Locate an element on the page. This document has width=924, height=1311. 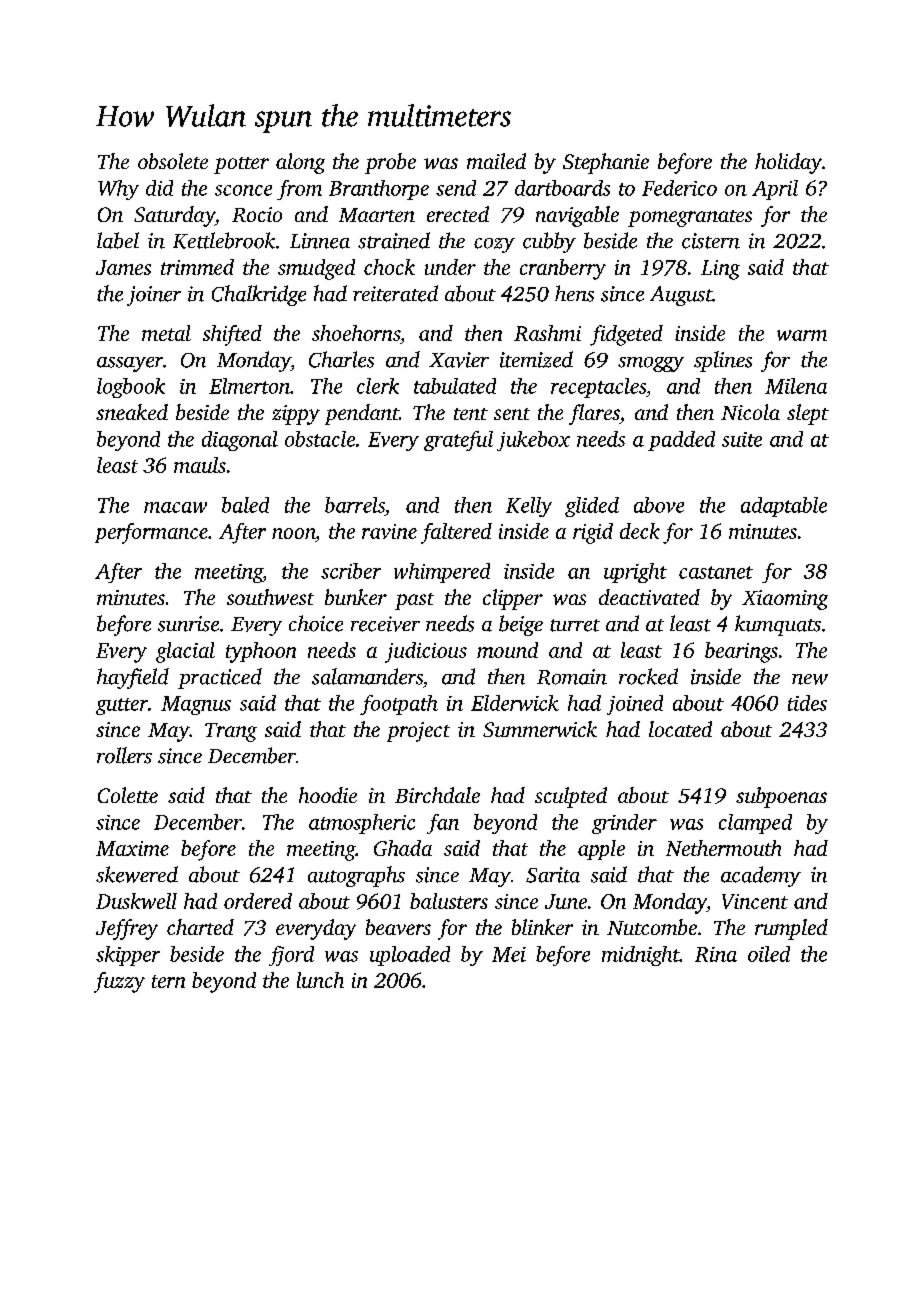
slept is located at coordinates (808, 414).
